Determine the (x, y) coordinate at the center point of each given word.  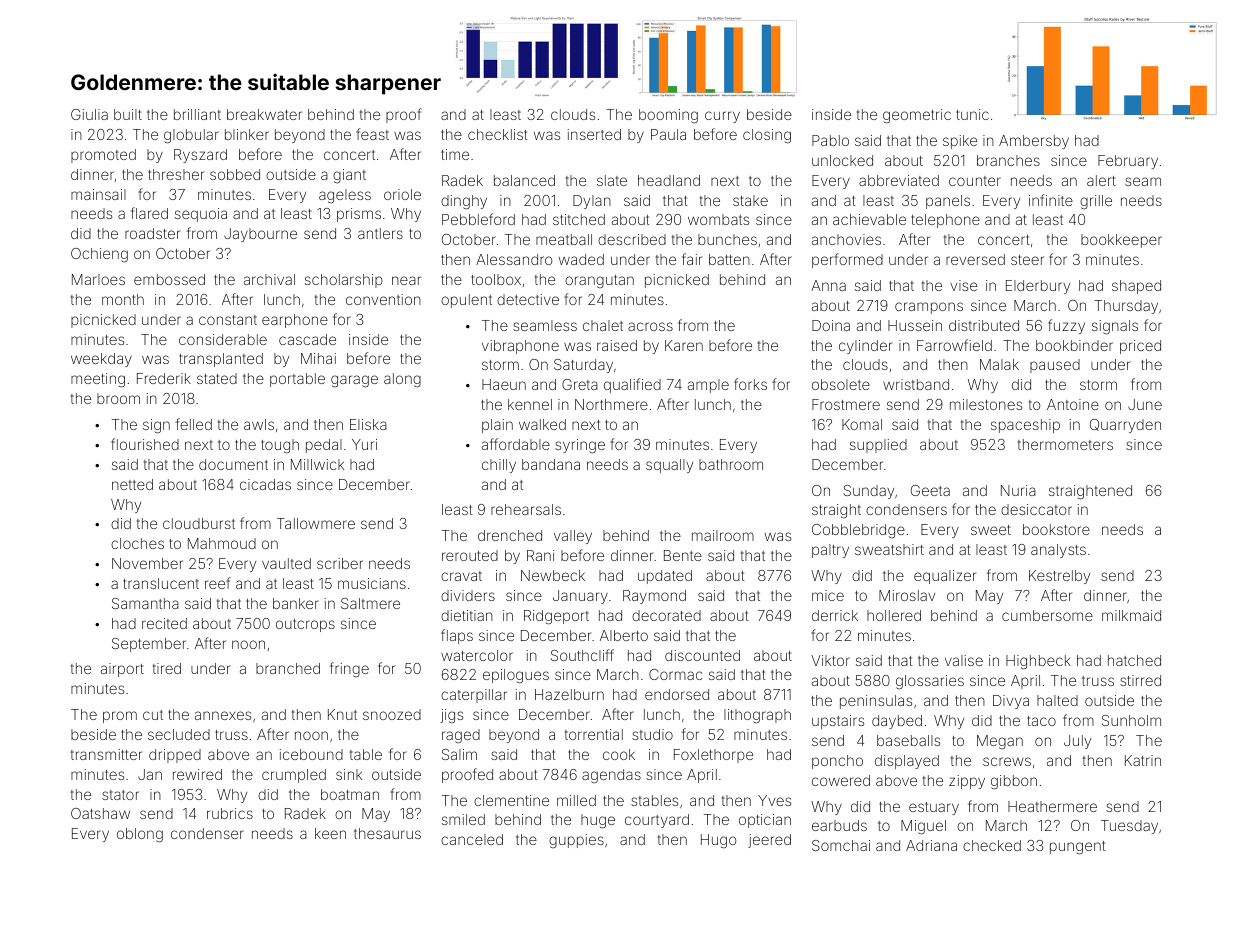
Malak (999, 364)
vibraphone (520, 347)
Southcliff (582, 655)
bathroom (731, 464)
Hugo (718, 841)
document (233, 464)
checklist (498, 134)
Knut (342, 714)
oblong (140, 835)
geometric (917, 116)
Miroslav (907, 595)
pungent (1078, 848)
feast (372, 134)
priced (1140, 347)
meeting (98, 380)
